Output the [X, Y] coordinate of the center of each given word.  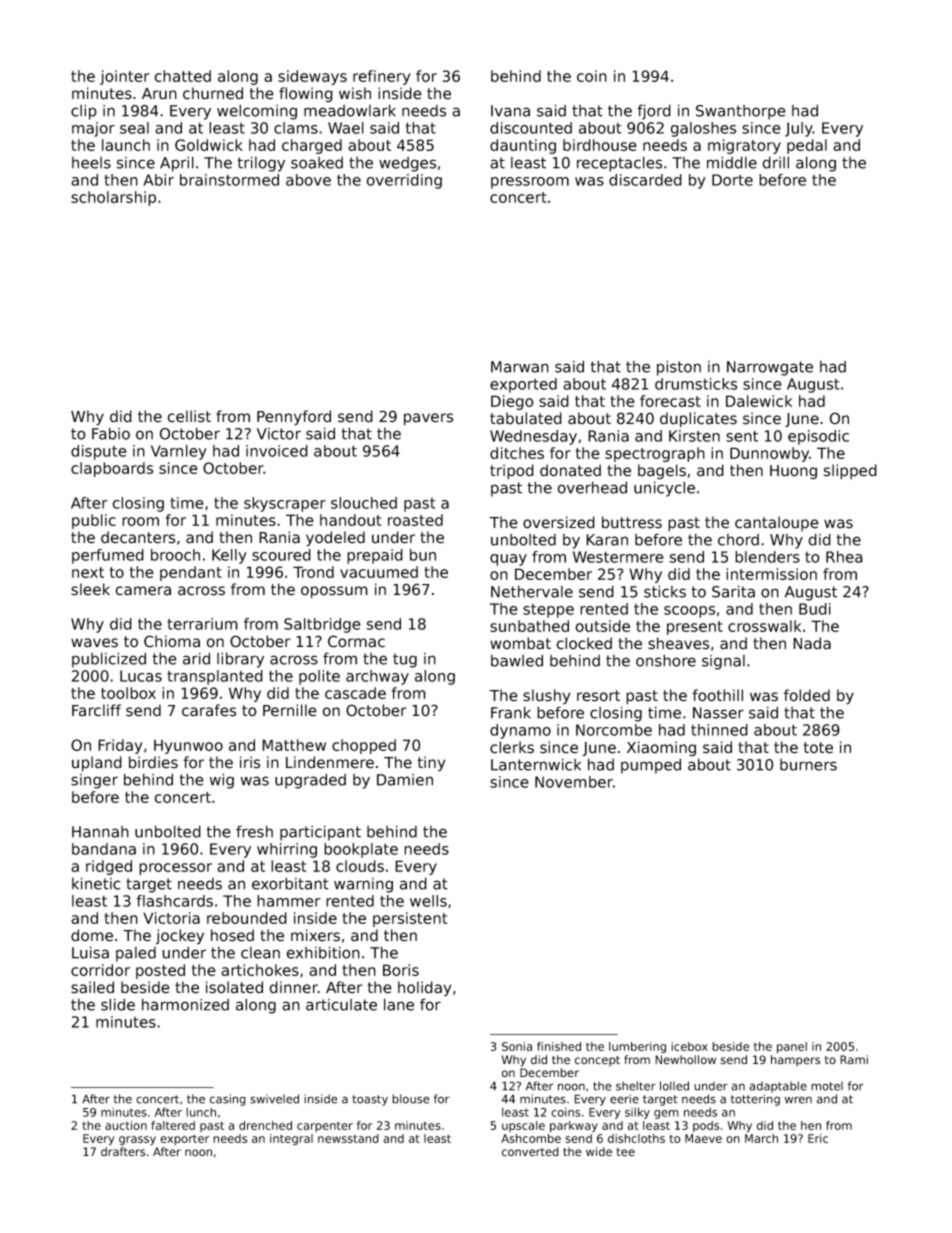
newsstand [348, 1138]
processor [175, 869]
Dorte [732, 180]
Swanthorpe [741, 112]
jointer [124, 77]
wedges [407, 164]
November [574, 782]
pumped [651, 766]
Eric [818, 1138]
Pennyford [294, 418]
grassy [137, 1140]
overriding [404, 181]
